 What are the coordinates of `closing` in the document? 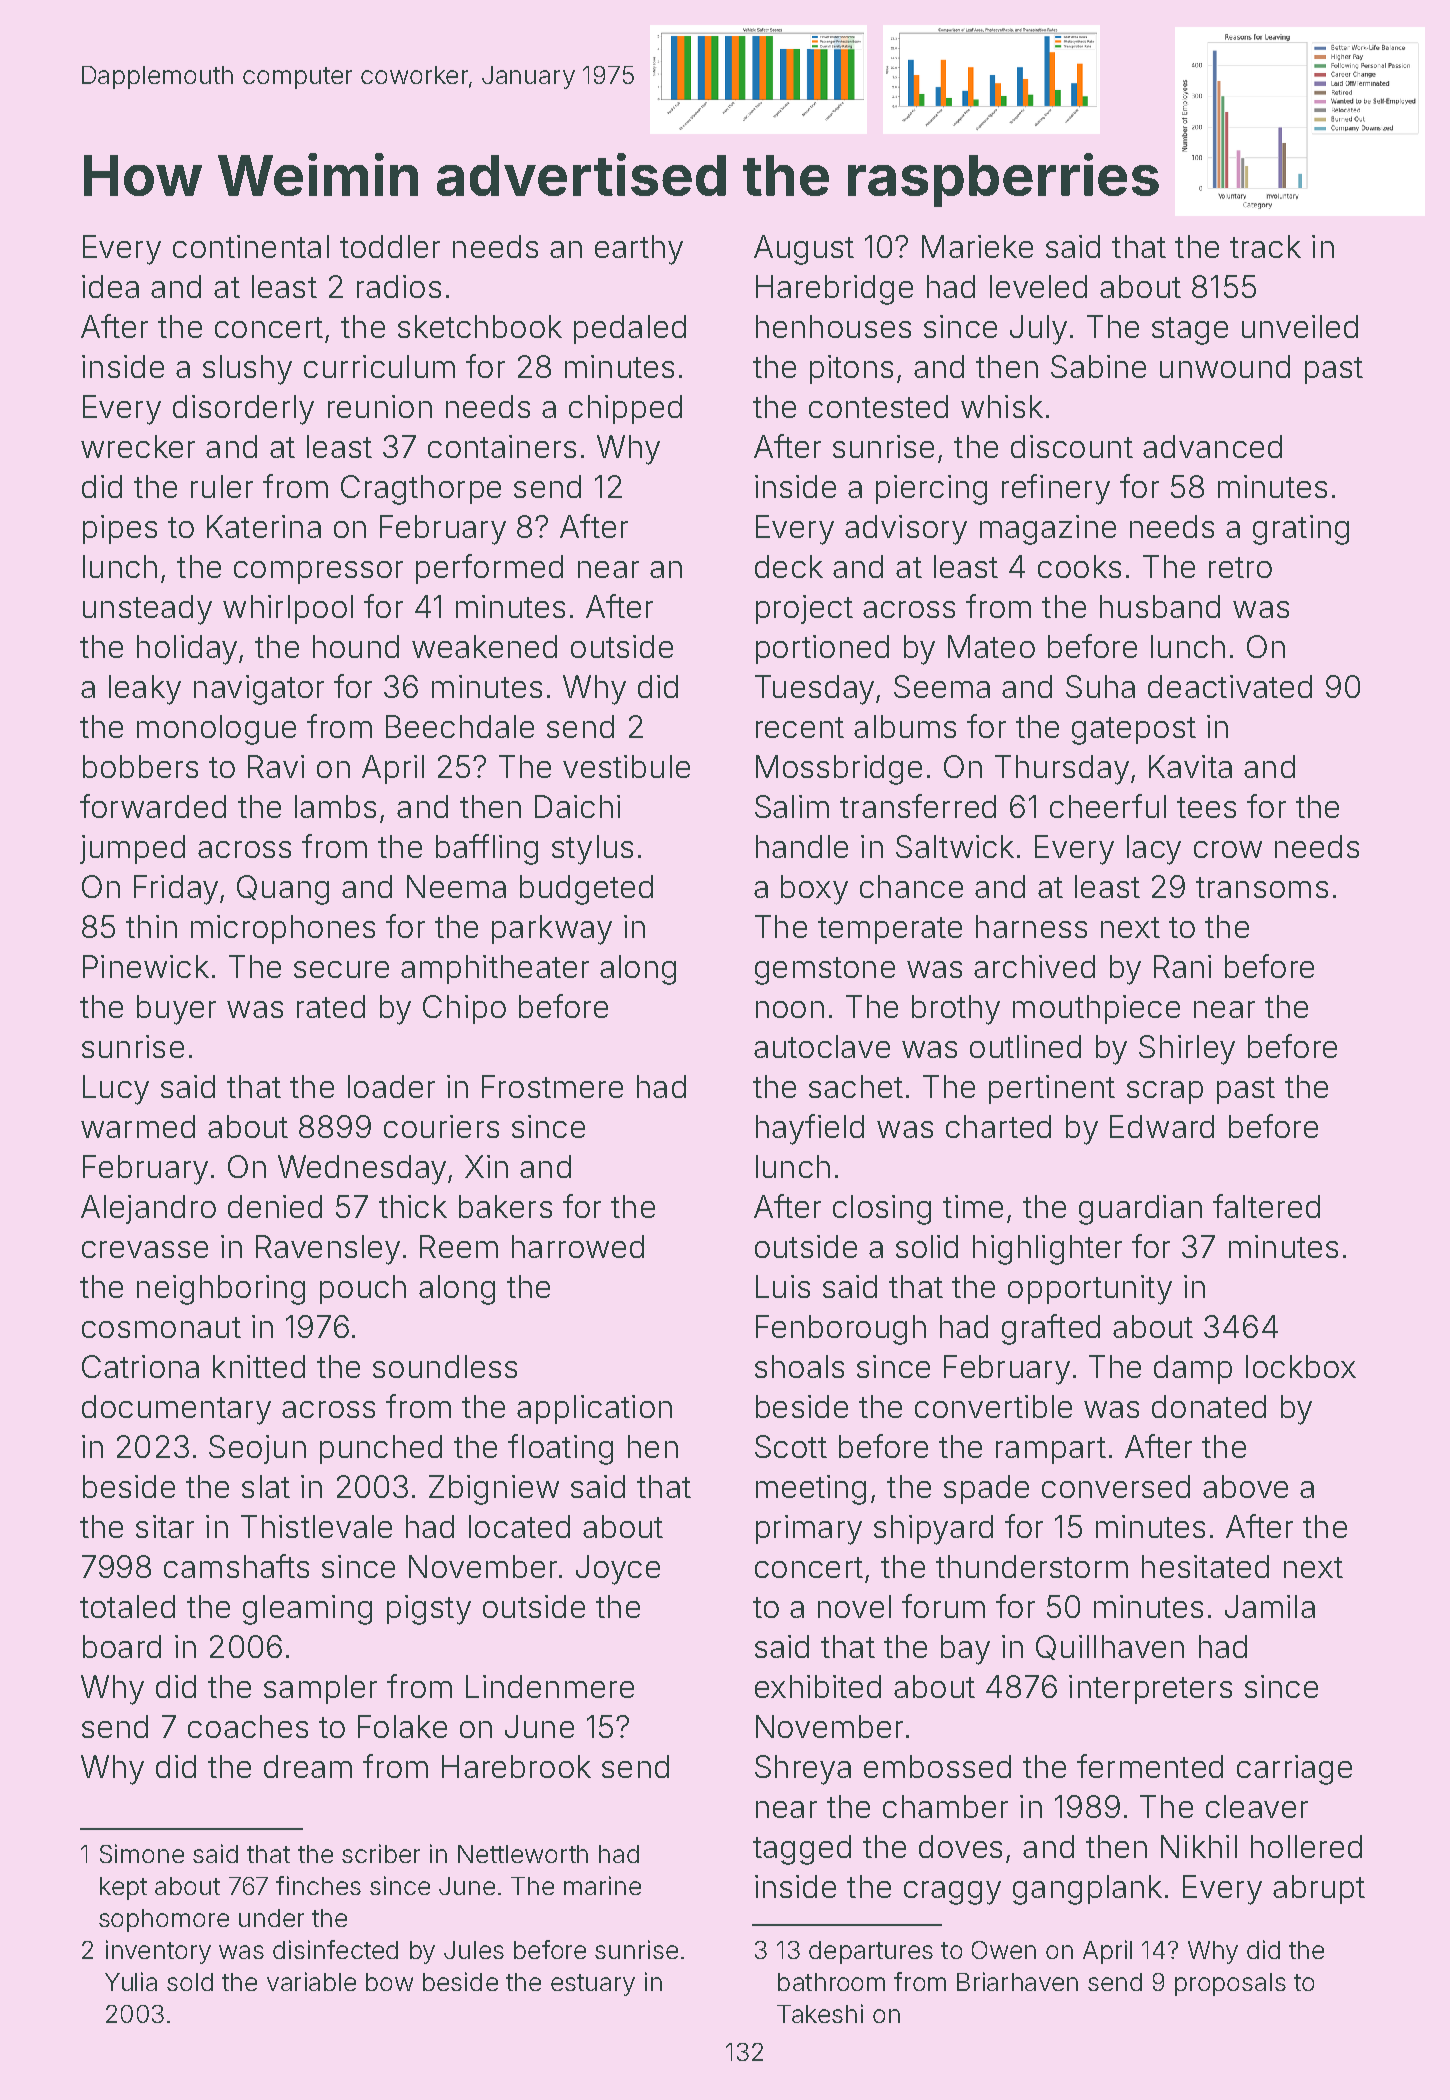 It's located at (882, 1210).
